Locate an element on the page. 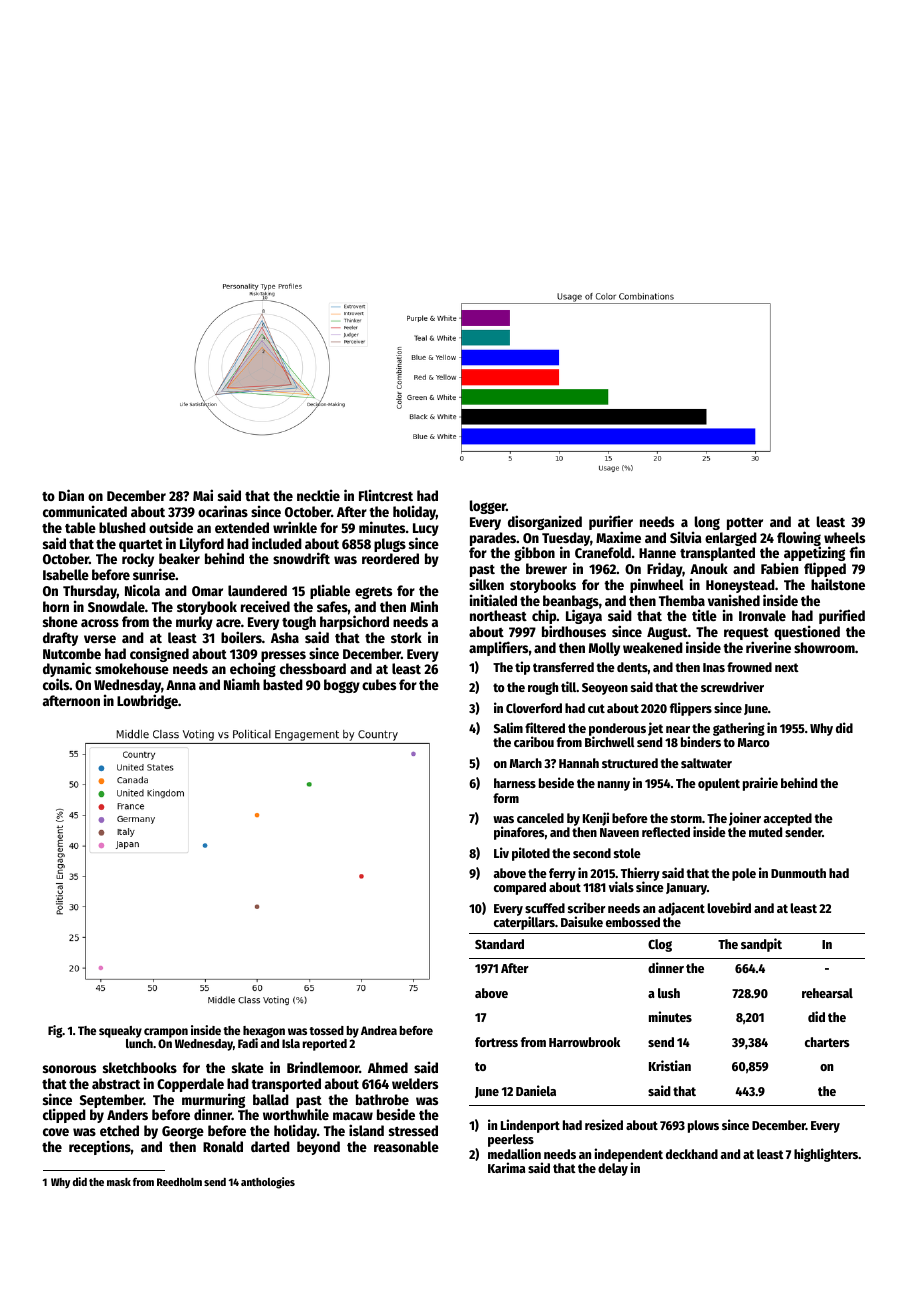  crampon is located at coordinates (166, 1033).
